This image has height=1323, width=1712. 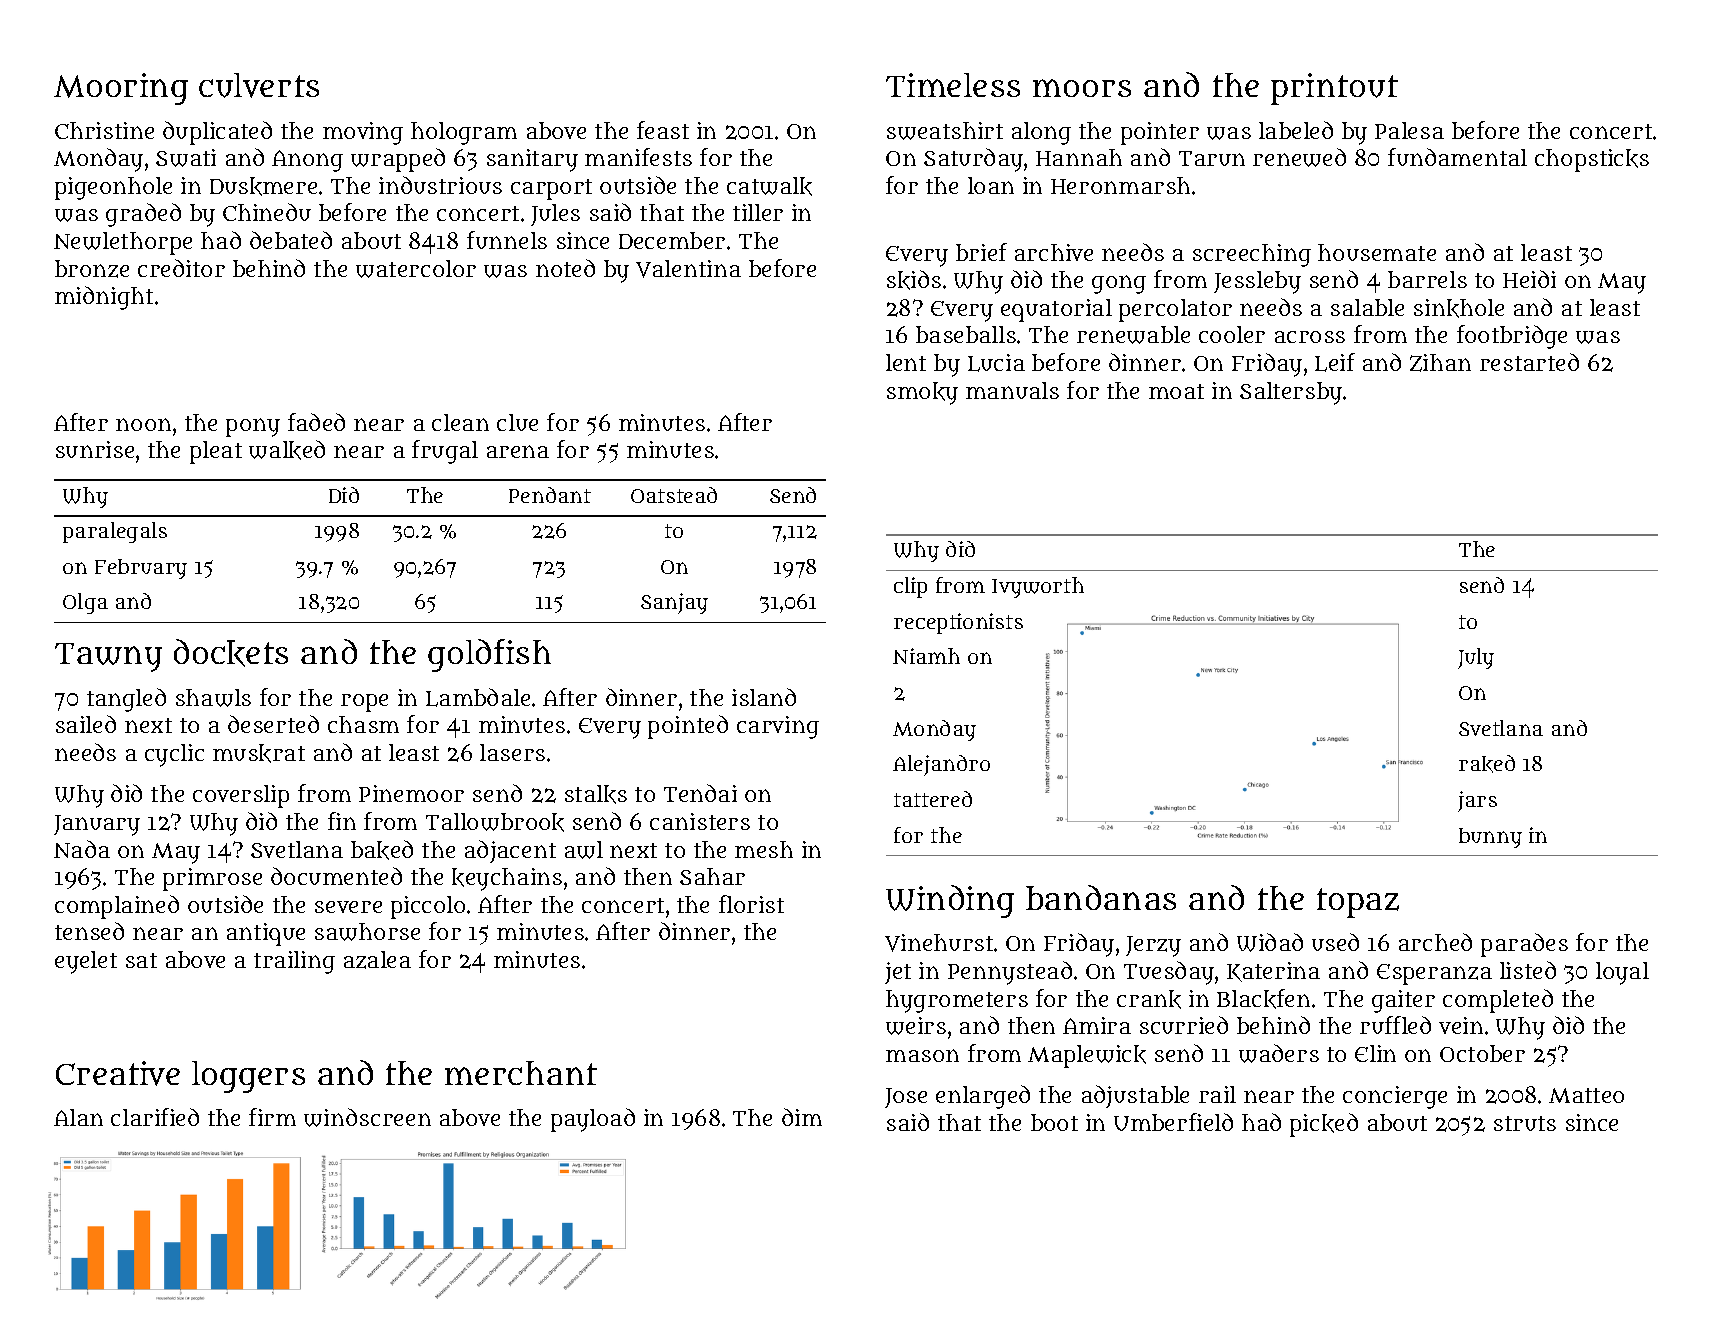 What do you see at coordinates (1524, 945) in the image?
I see `parades` at bounding box center [1524, 945].
